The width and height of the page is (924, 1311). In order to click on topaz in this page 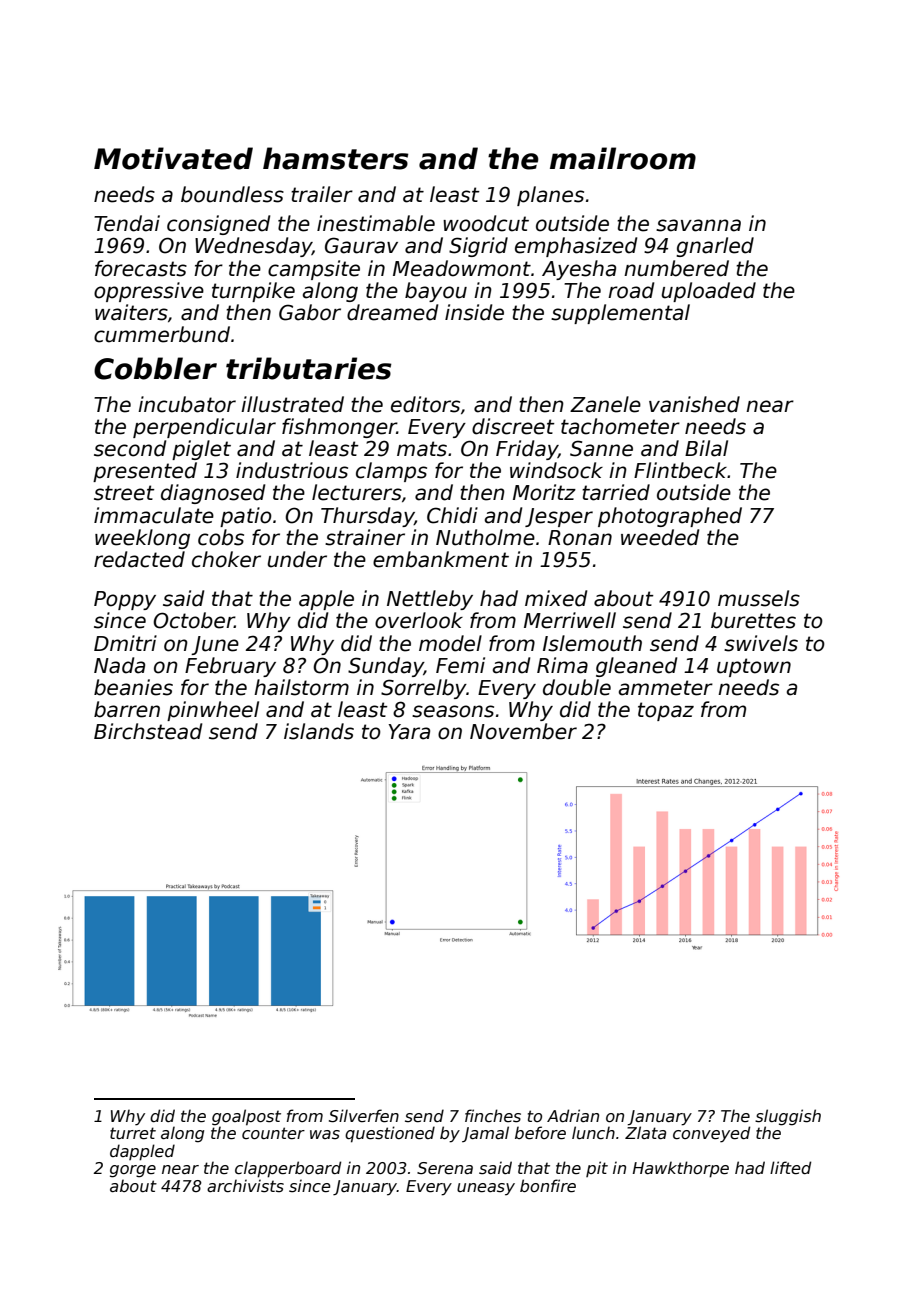, I will do `click(666, 711)`.
